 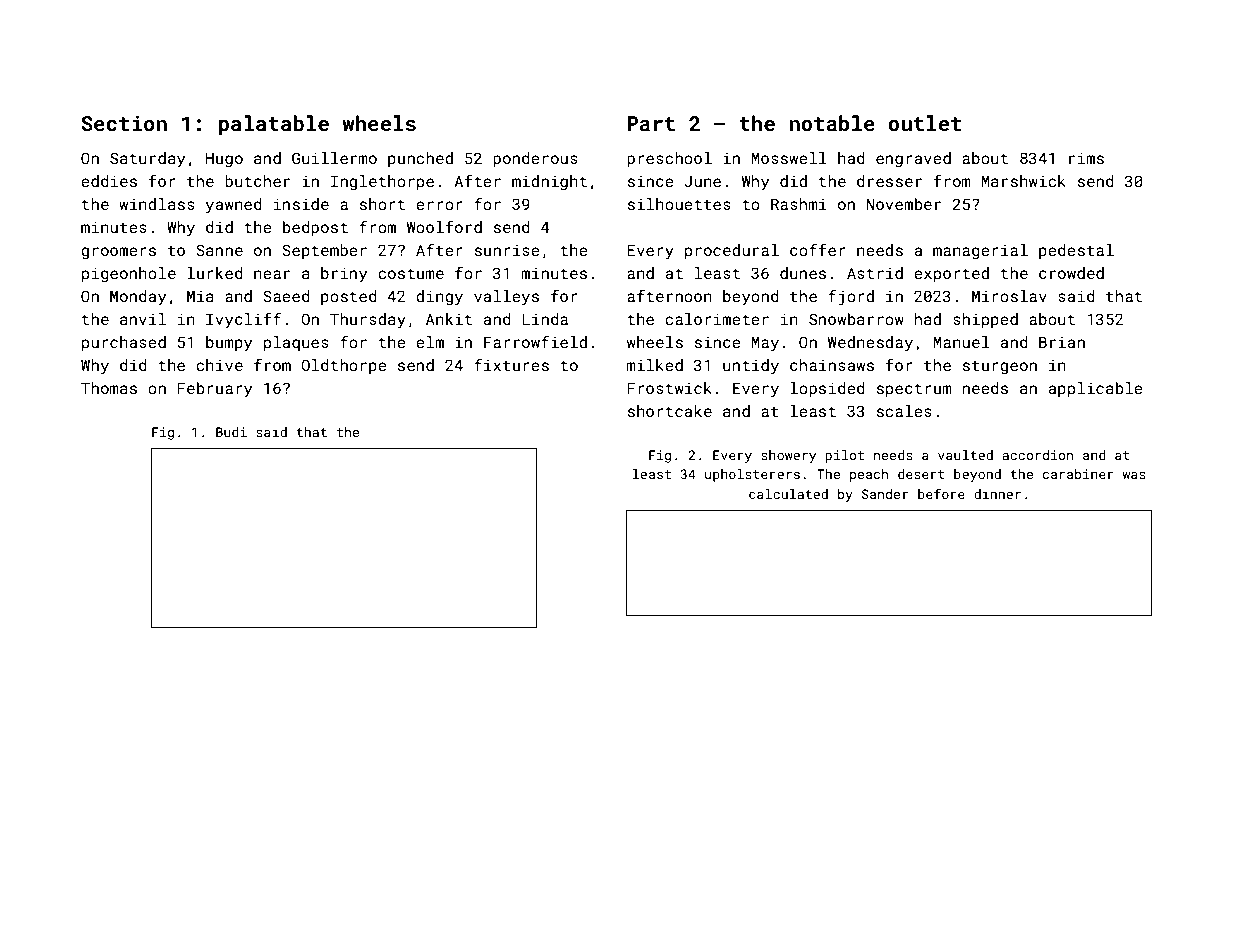 What do you see at coordinates (286, 296) in the screenshot?
I see `Saeed` at bounding box center [286, 296].
